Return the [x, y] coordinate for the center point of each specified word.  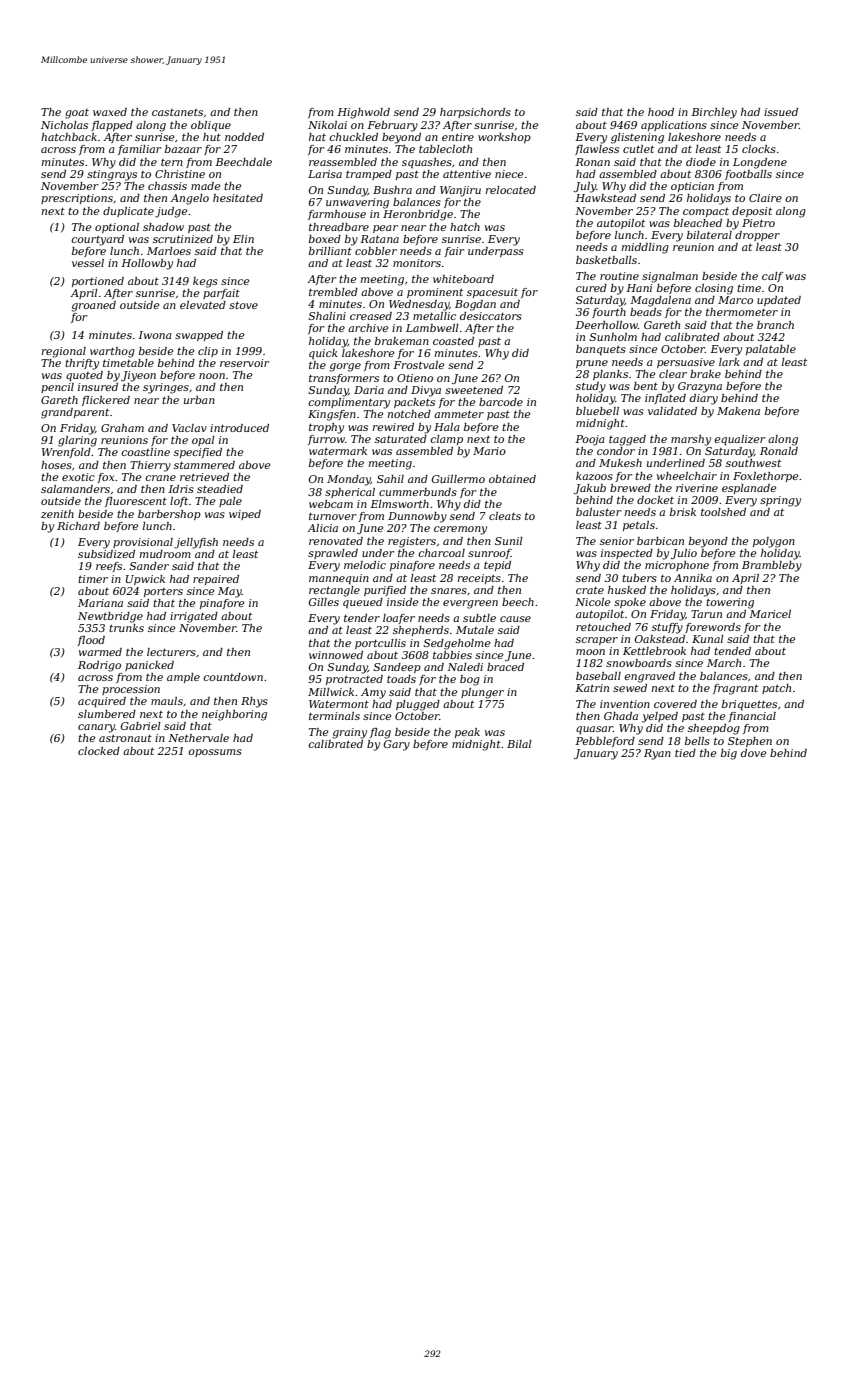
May [230, 592]
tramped [369, 175]
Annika [693, 578]
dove [754, 753]
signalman [670, 277]
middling [645, 248]
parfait [221, 294]
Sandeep [397, 668]
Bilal [519, 744]
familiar [139, 150]
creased [371, 316]
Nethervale [198, 738]
